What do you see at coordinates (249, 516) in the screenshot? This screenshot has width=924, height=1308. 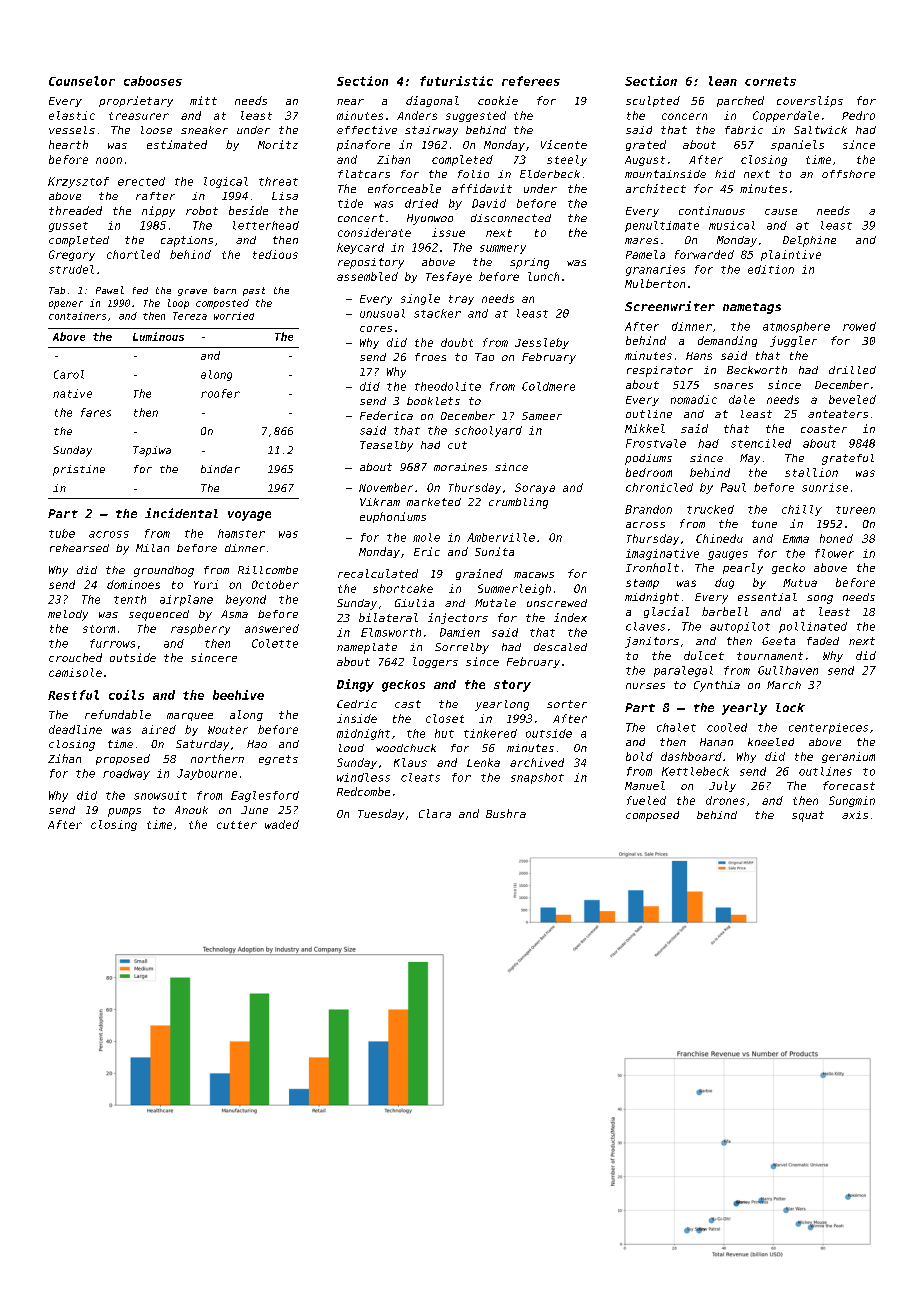 I see `voyage` at bounding box center [249, 516].
